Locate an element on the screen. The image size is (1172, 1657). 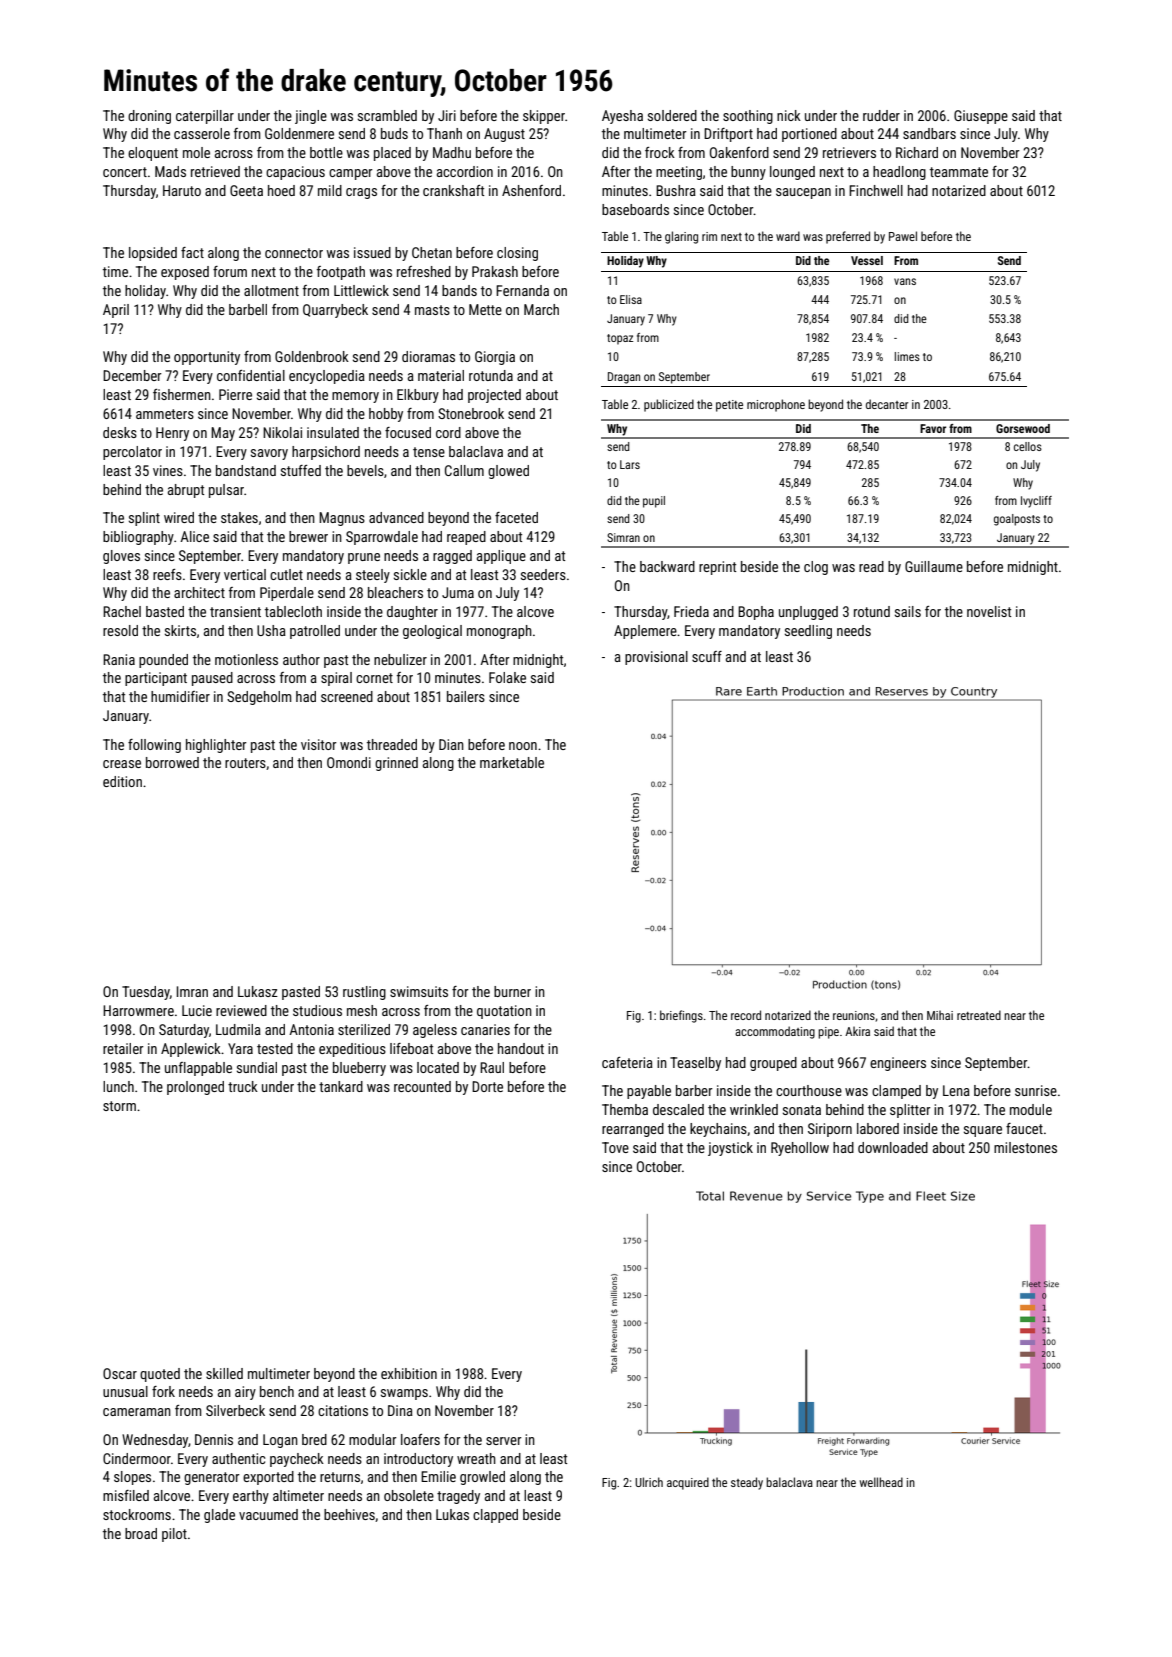
grinned is located at coordinates (396, 764).
